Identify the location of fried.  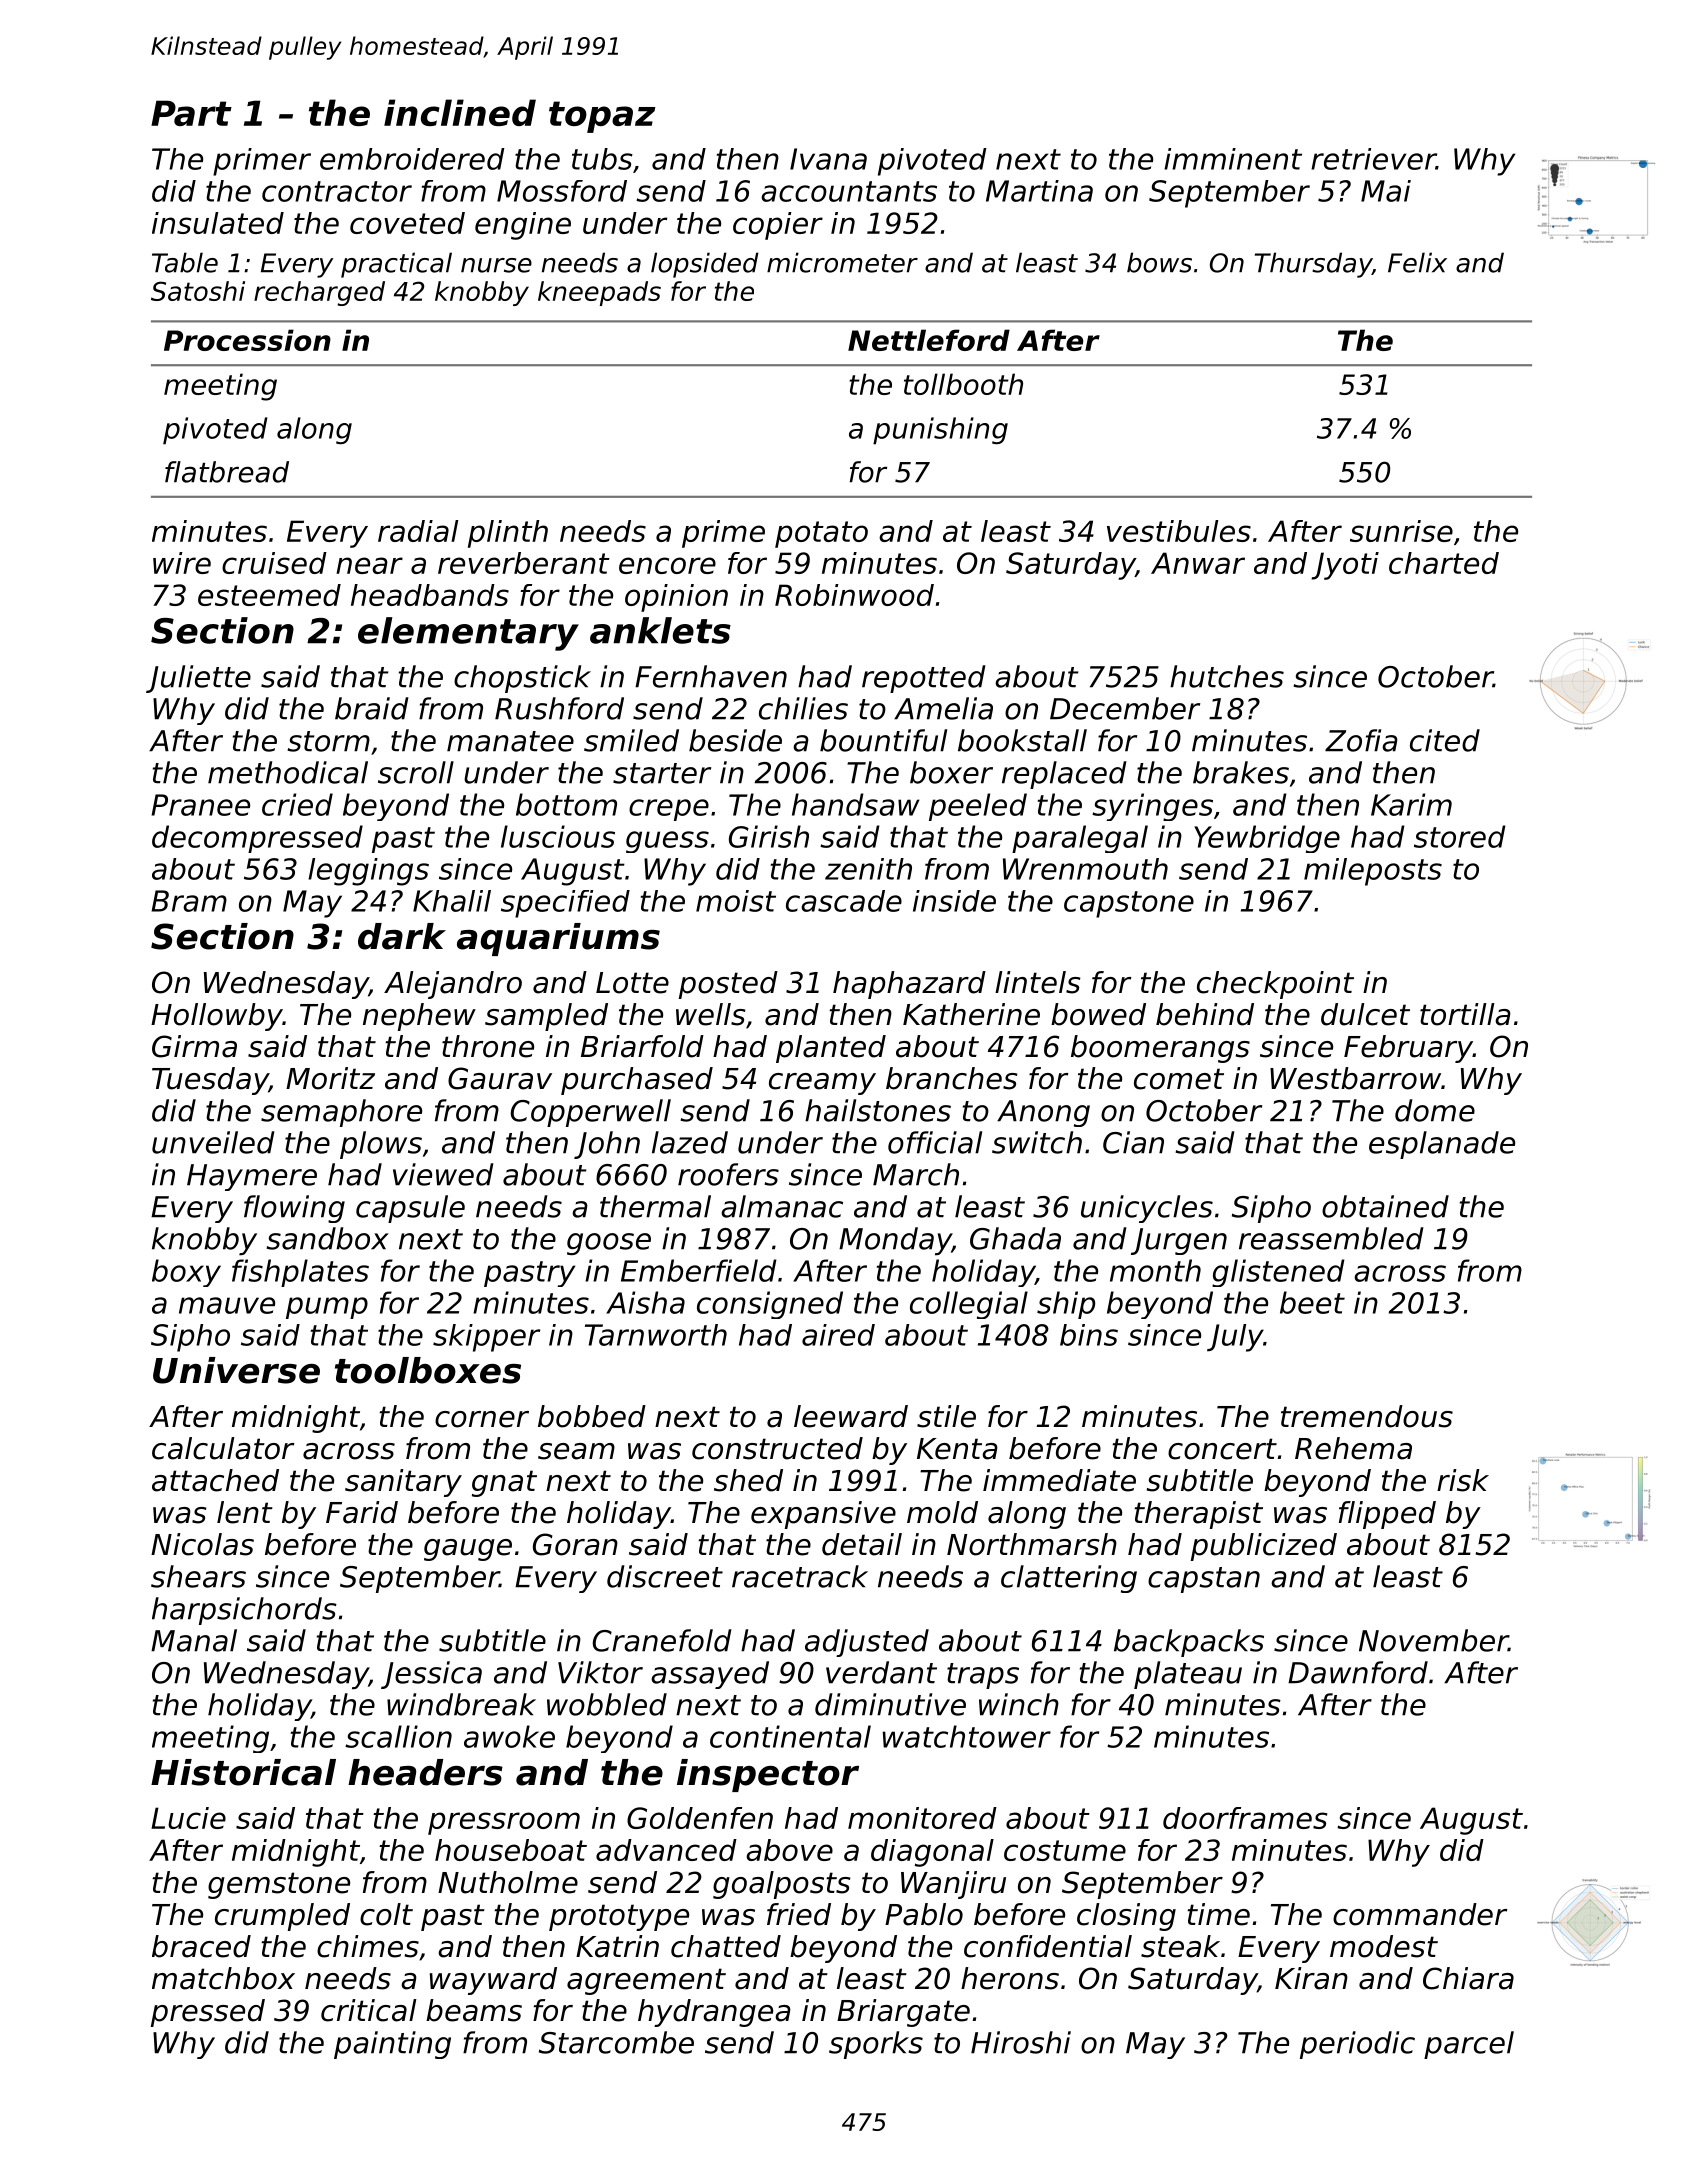
(799, 1914).
